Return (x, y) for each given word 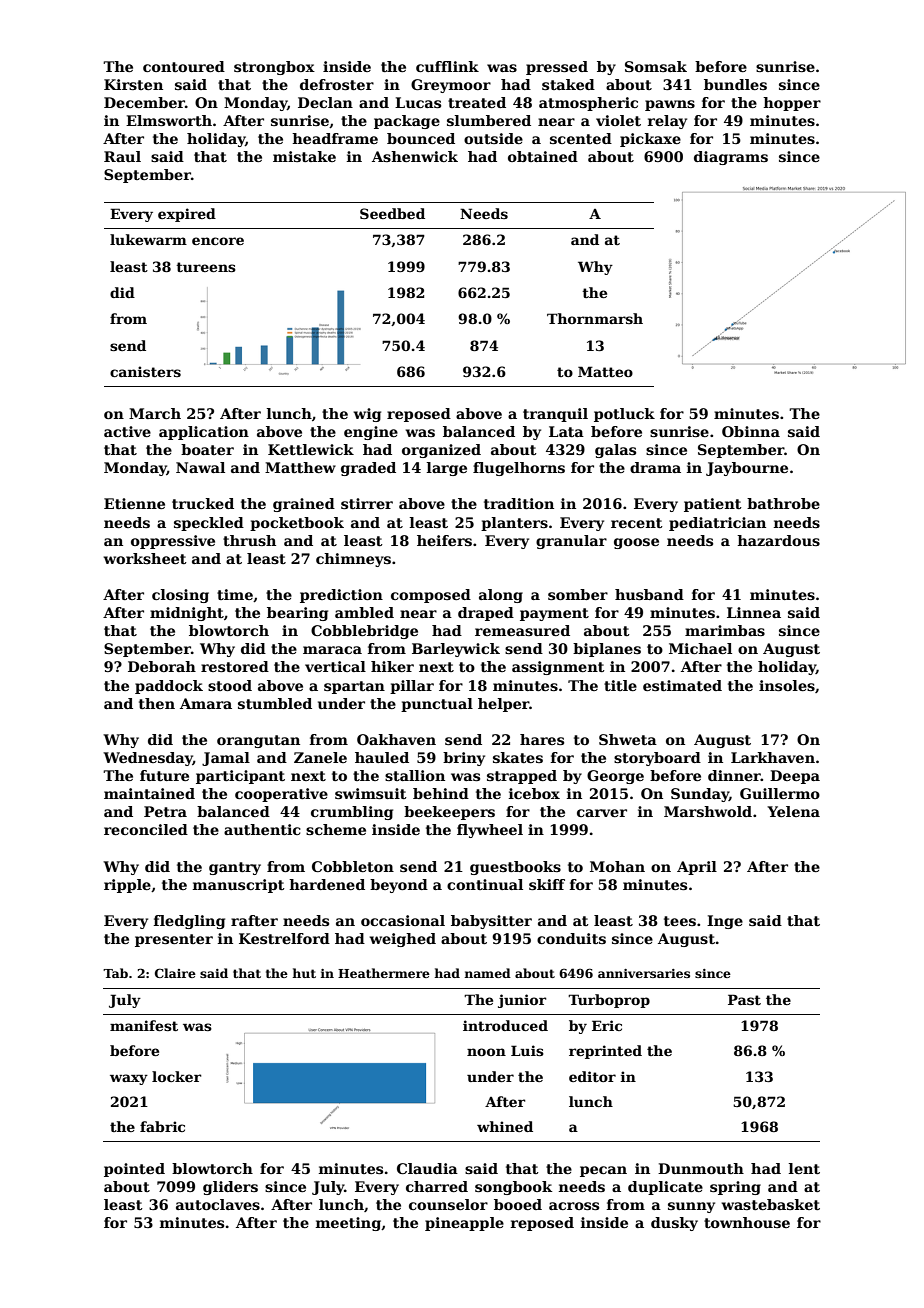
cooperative (281, 795)
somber (578, 594)
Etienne (134, 503)
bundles (735, 84)
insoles (787, 685)
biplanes (607, 650)
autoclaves (218, 1204)
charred (437, 1186)
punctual (437, 705)
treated (477, 102)
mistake (304, 156)
